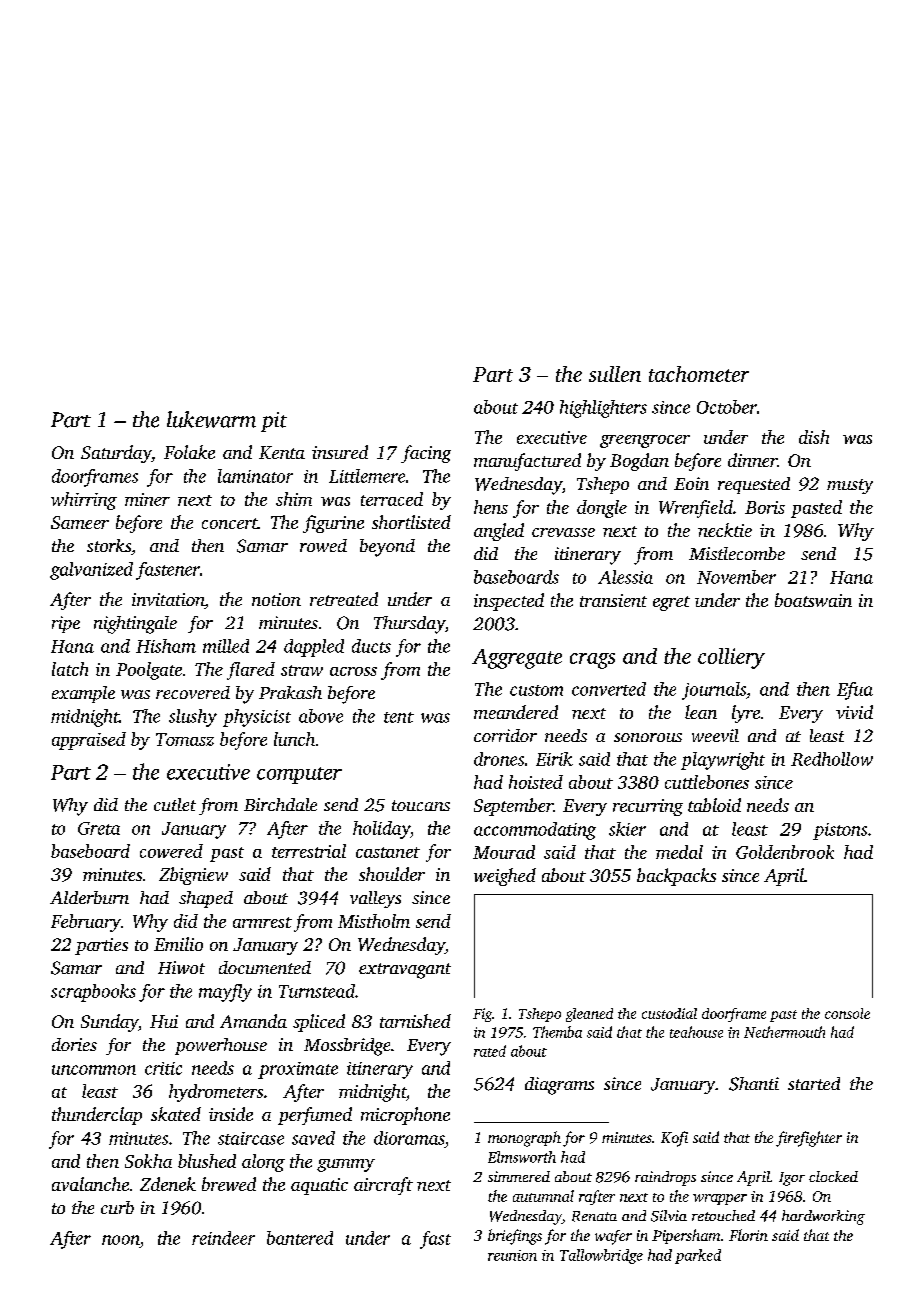  I want to click on shoulder, so click(392, 874).
